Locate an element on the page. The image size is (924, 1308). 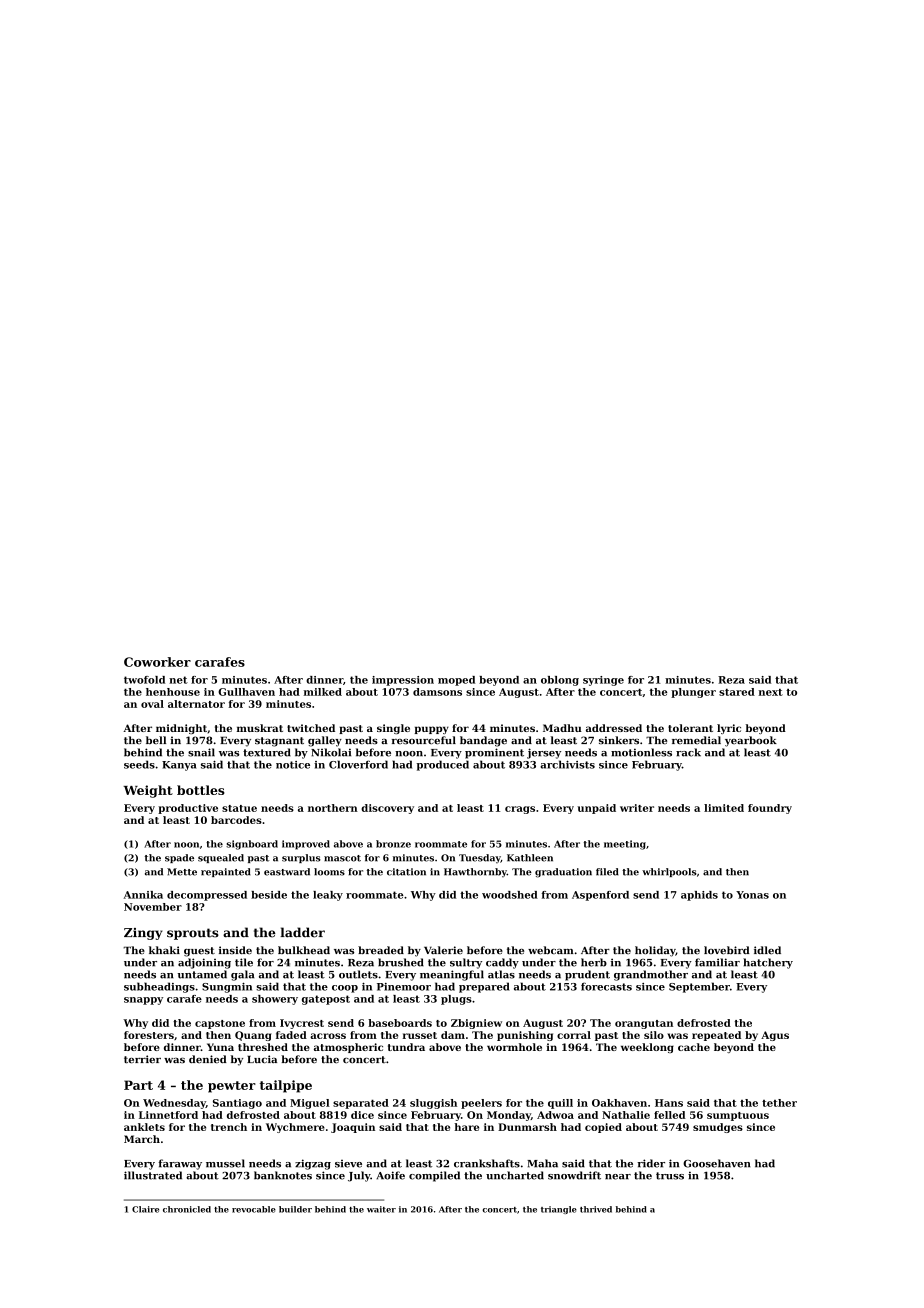
damsons is located at coordinates (437, 692).
